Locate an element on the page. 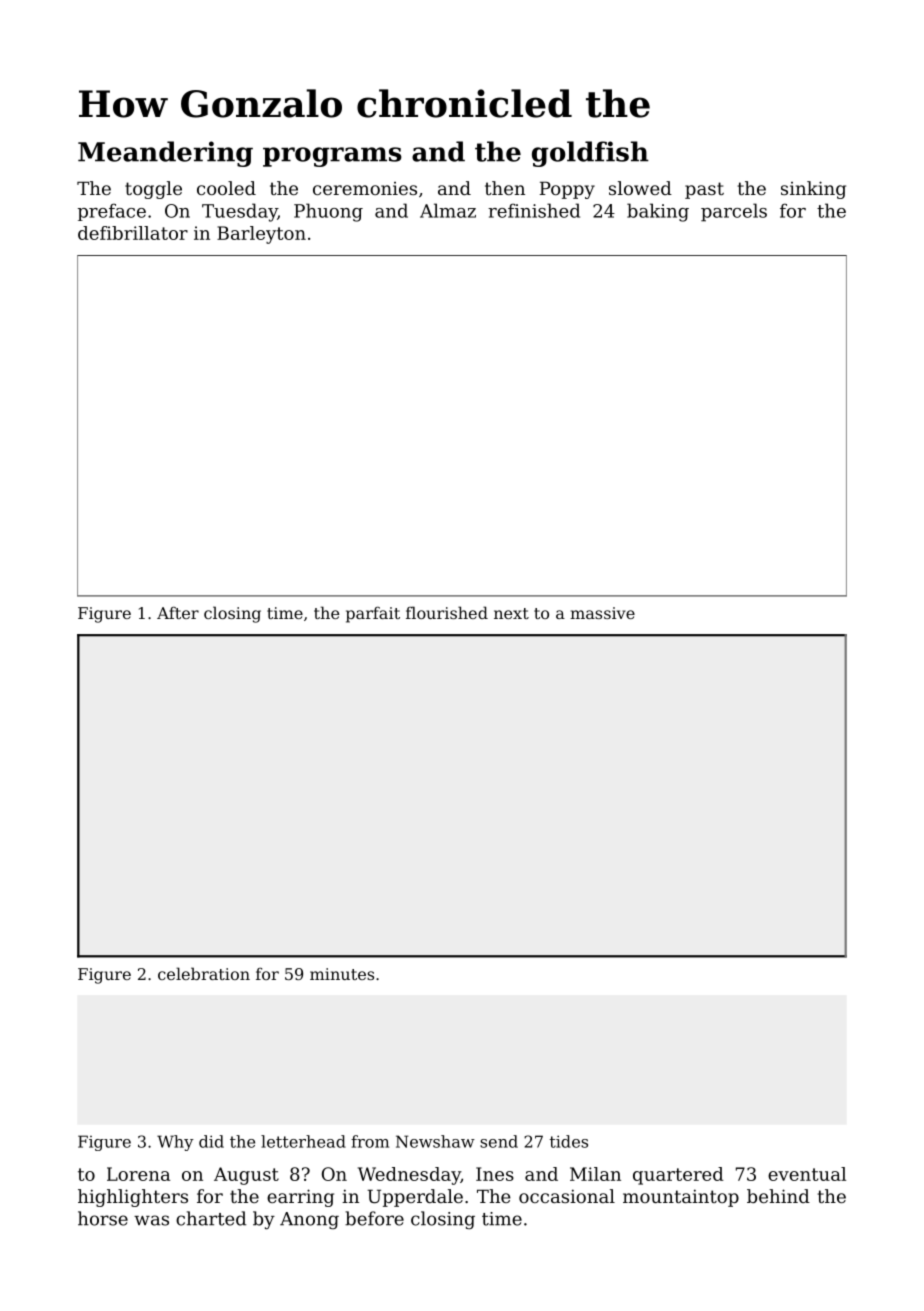  eventual is located at coordinates (807, 1174).
